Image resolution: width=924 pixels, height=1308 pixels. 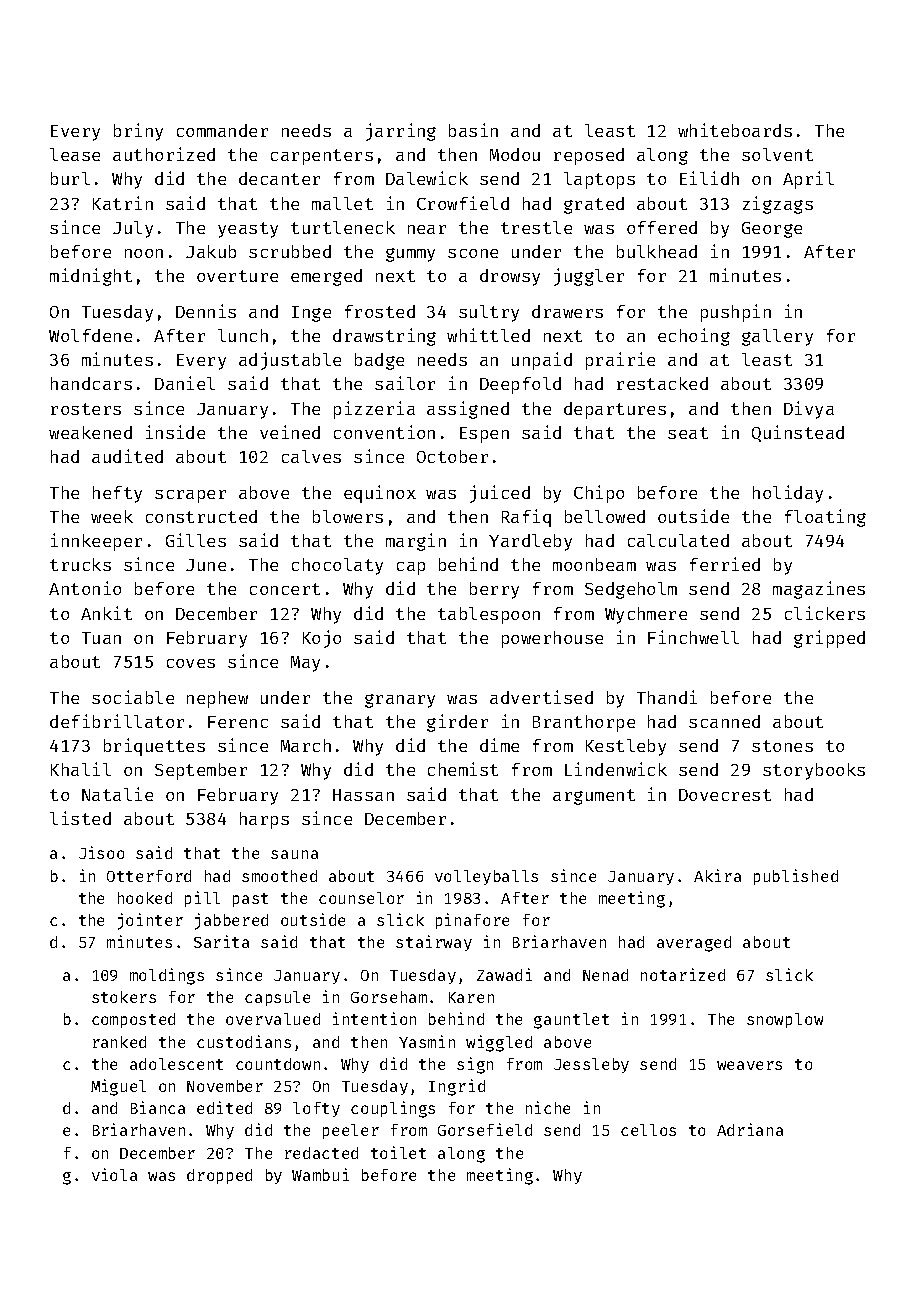 What do you see at coordinates (500, 494) in the image?
I see `juiced` at bounding box center [500, 494].
